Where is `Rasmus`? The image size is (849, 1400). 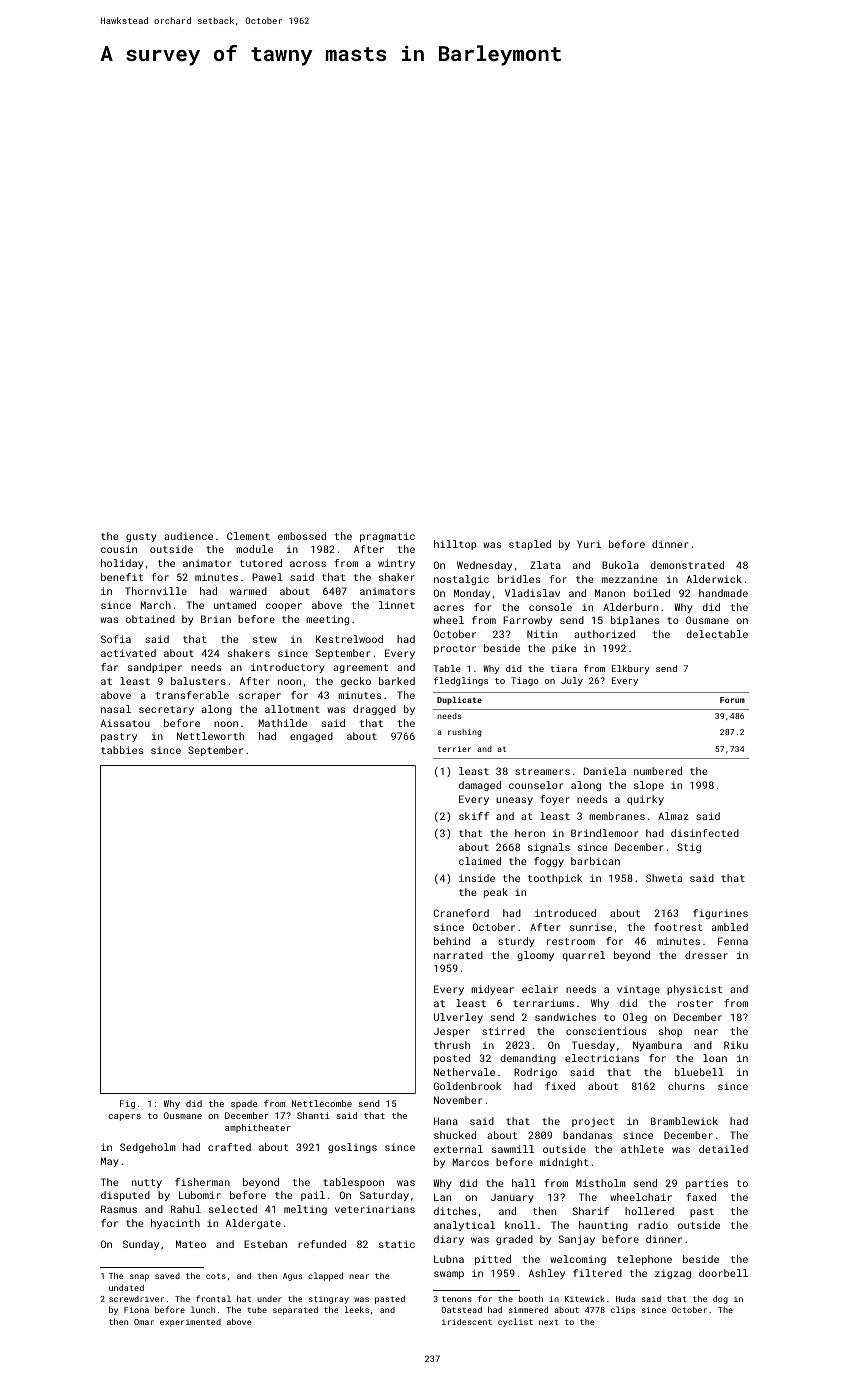
Rasmus is located at coordinates (119, 1209).
